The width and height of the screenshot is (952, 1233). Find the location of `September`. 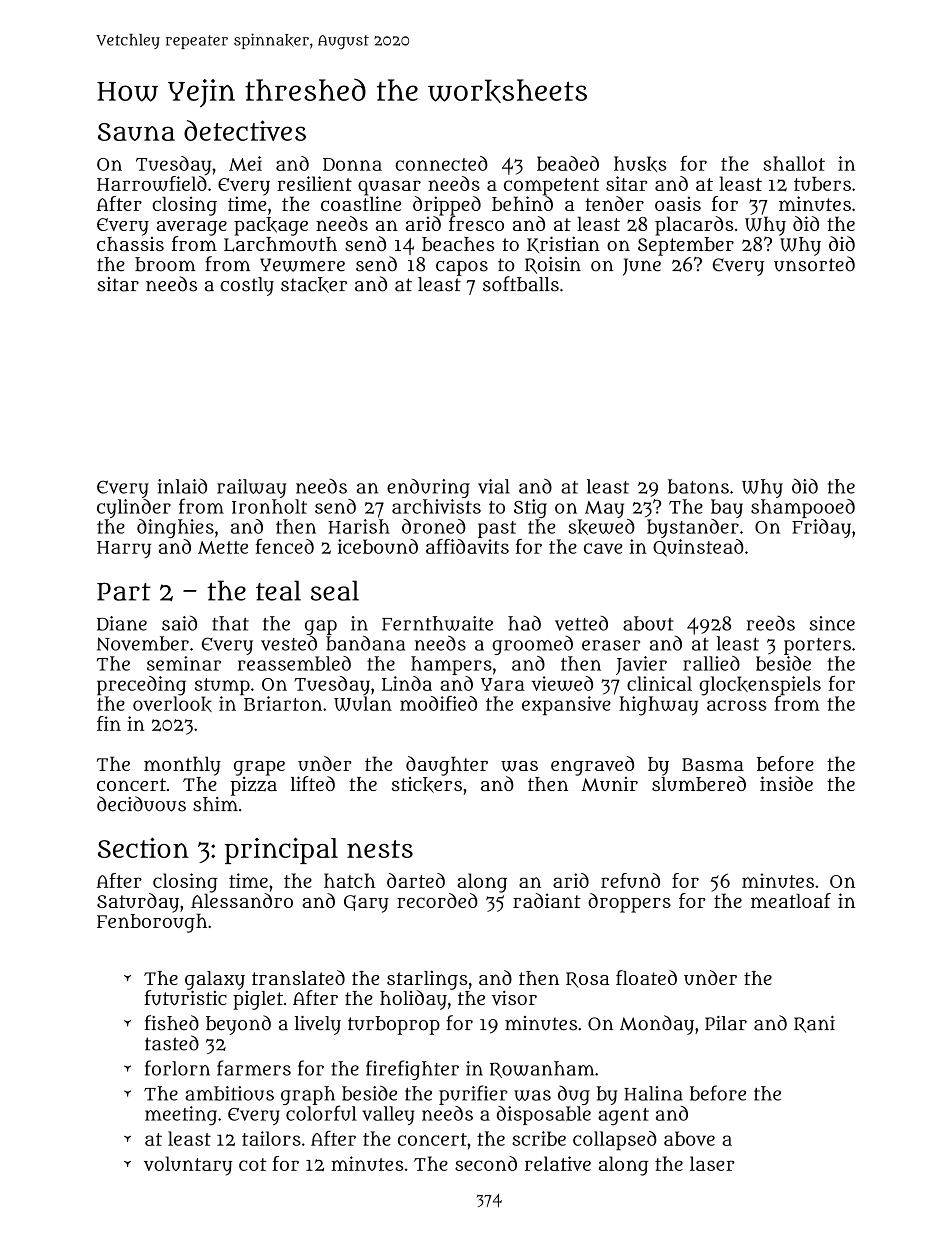

September is located at coordinates (686, 246).
